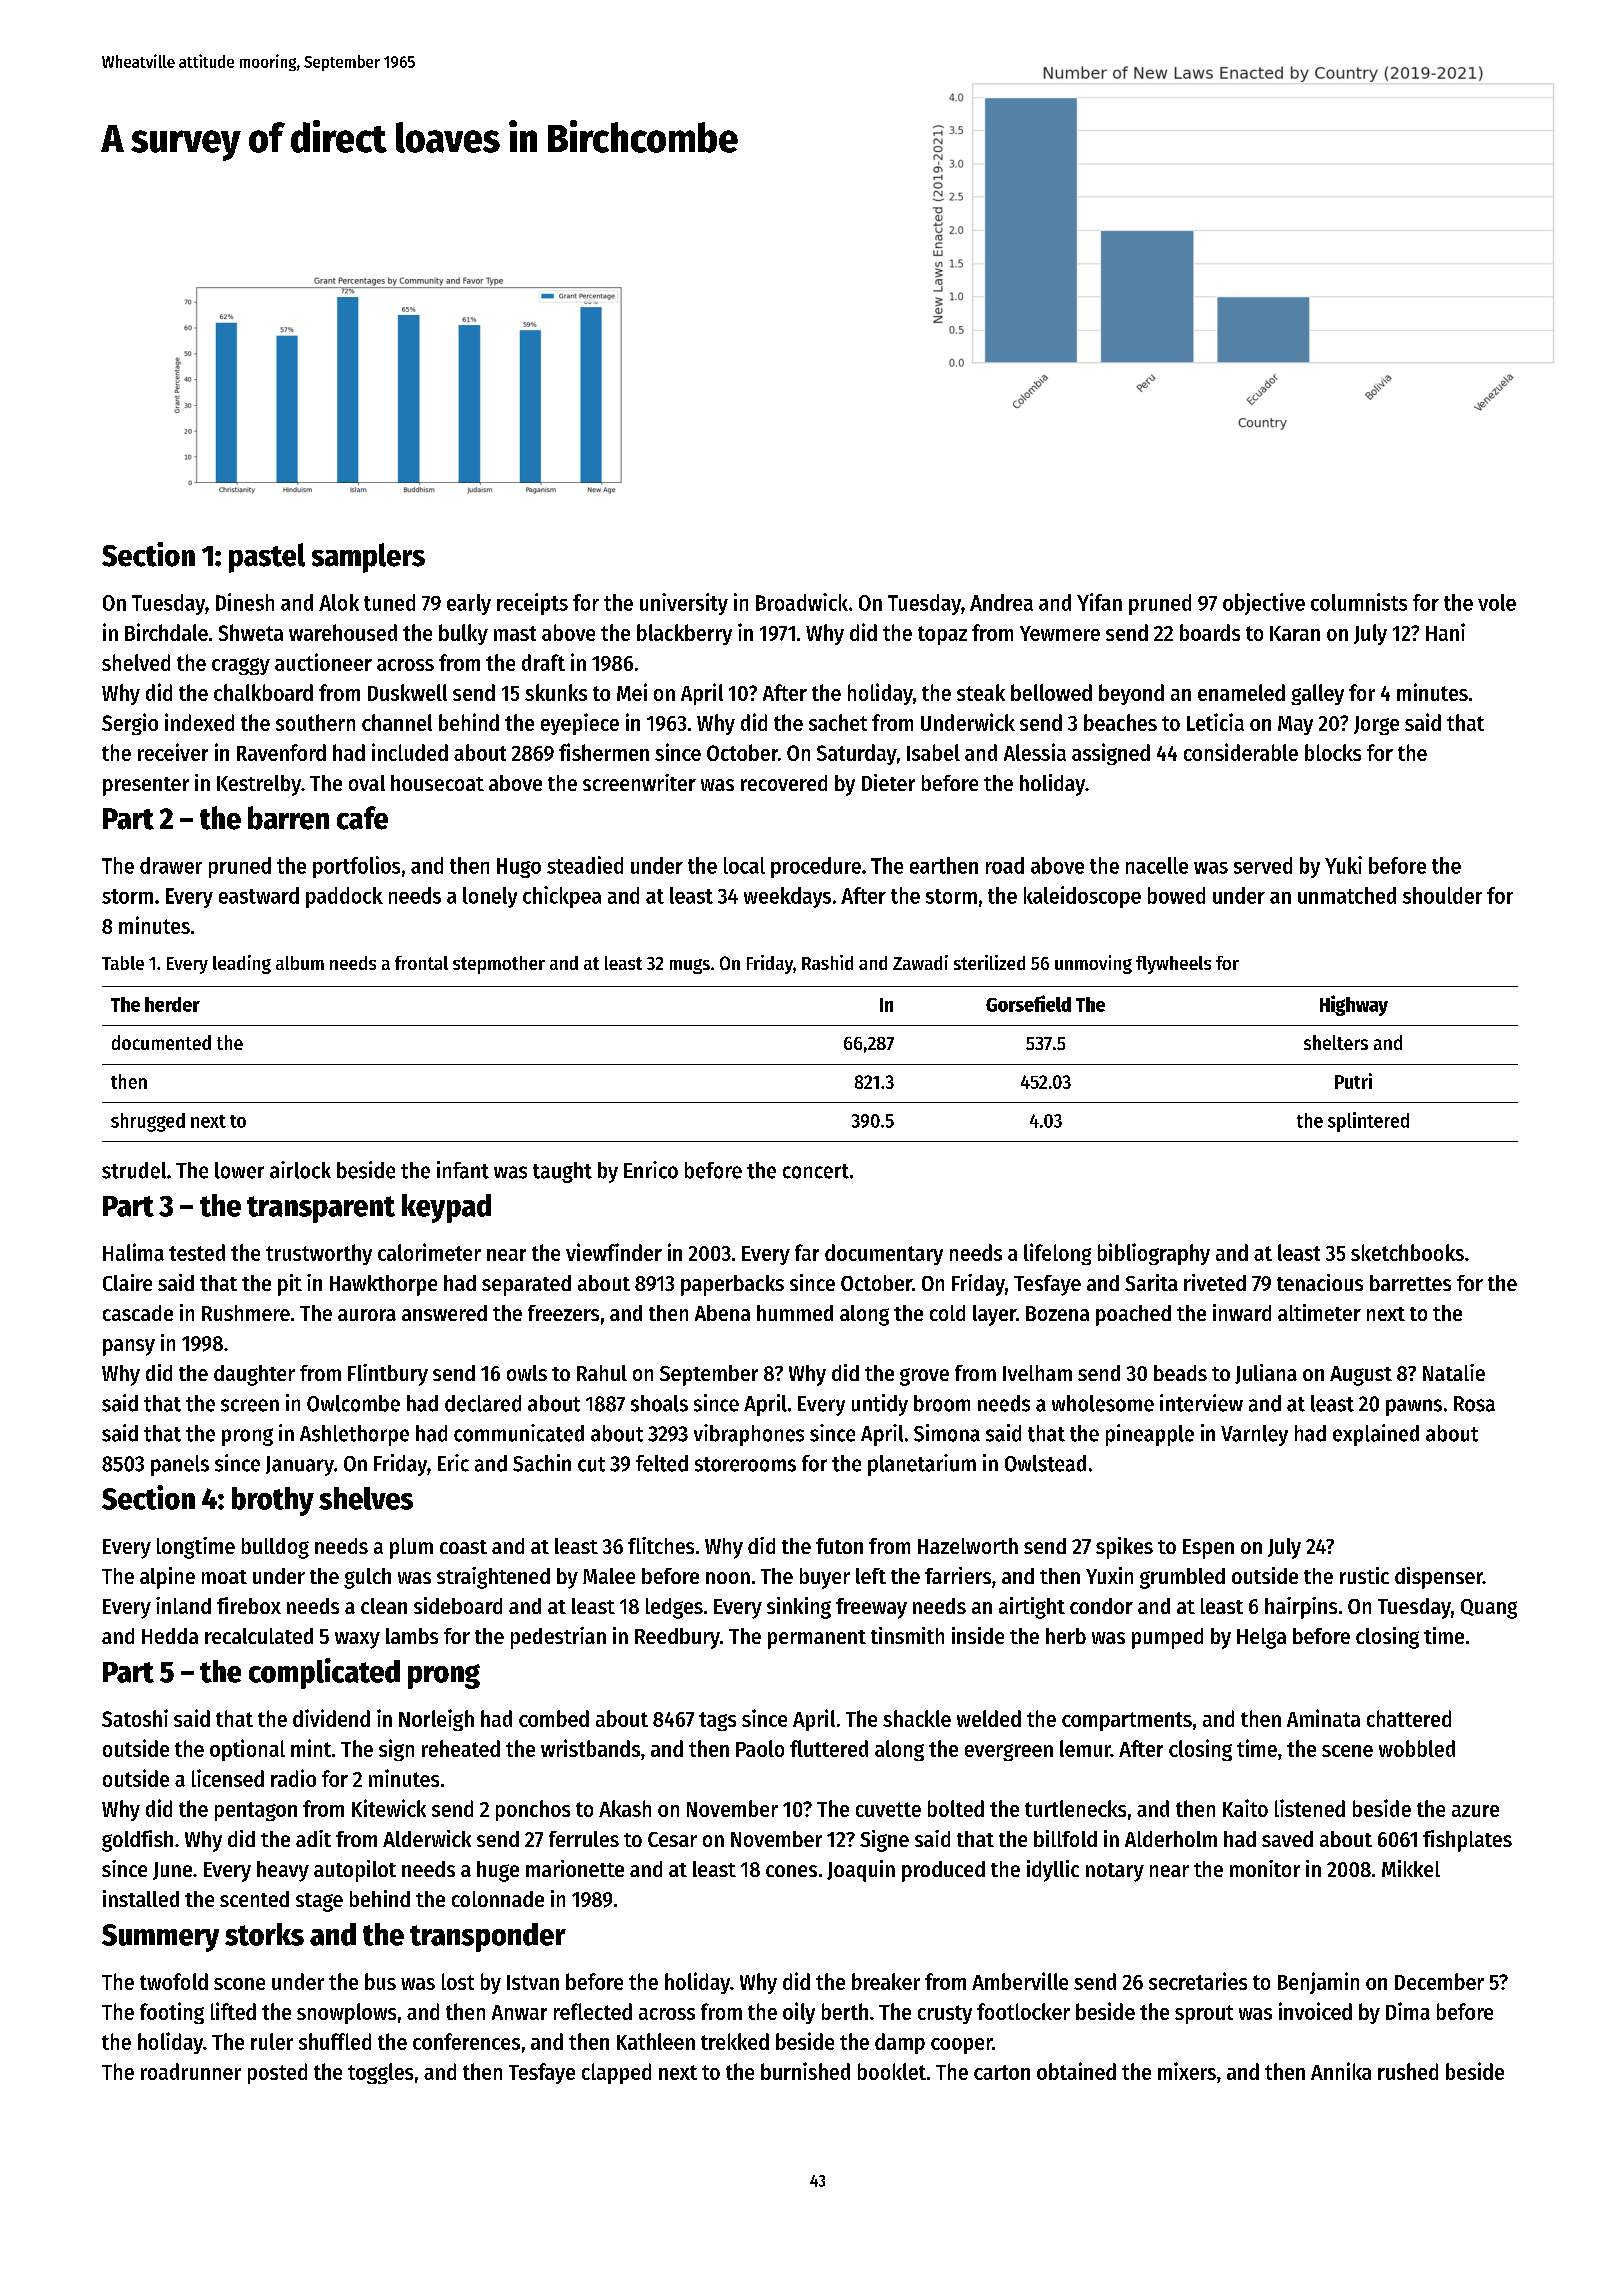 Image resolution: width=1620 pixels, height=2292 pixels. I want to click on posted, so click(277, 2073).
